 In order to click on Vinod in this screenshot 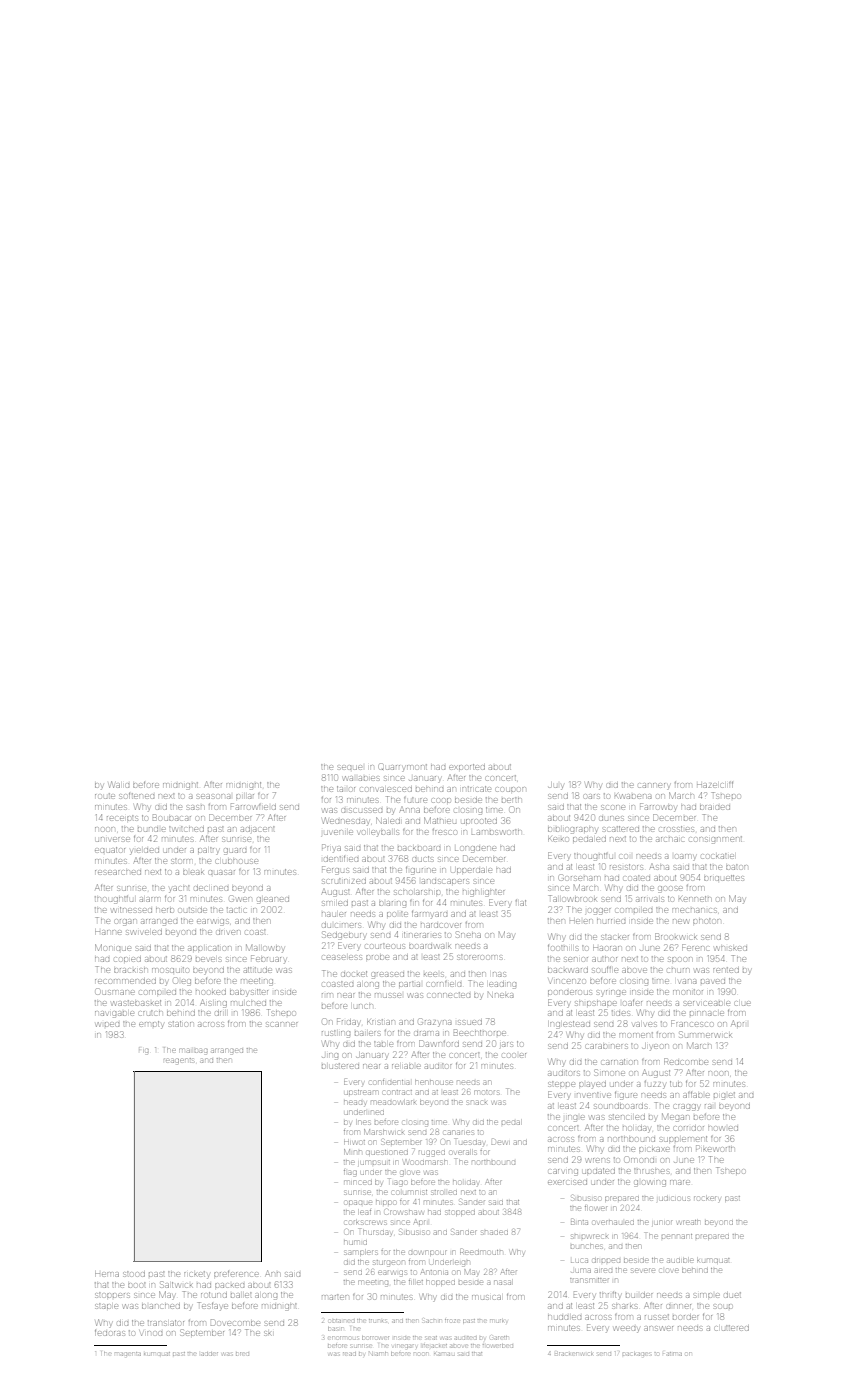, I will do `click(151, 1333)`.
